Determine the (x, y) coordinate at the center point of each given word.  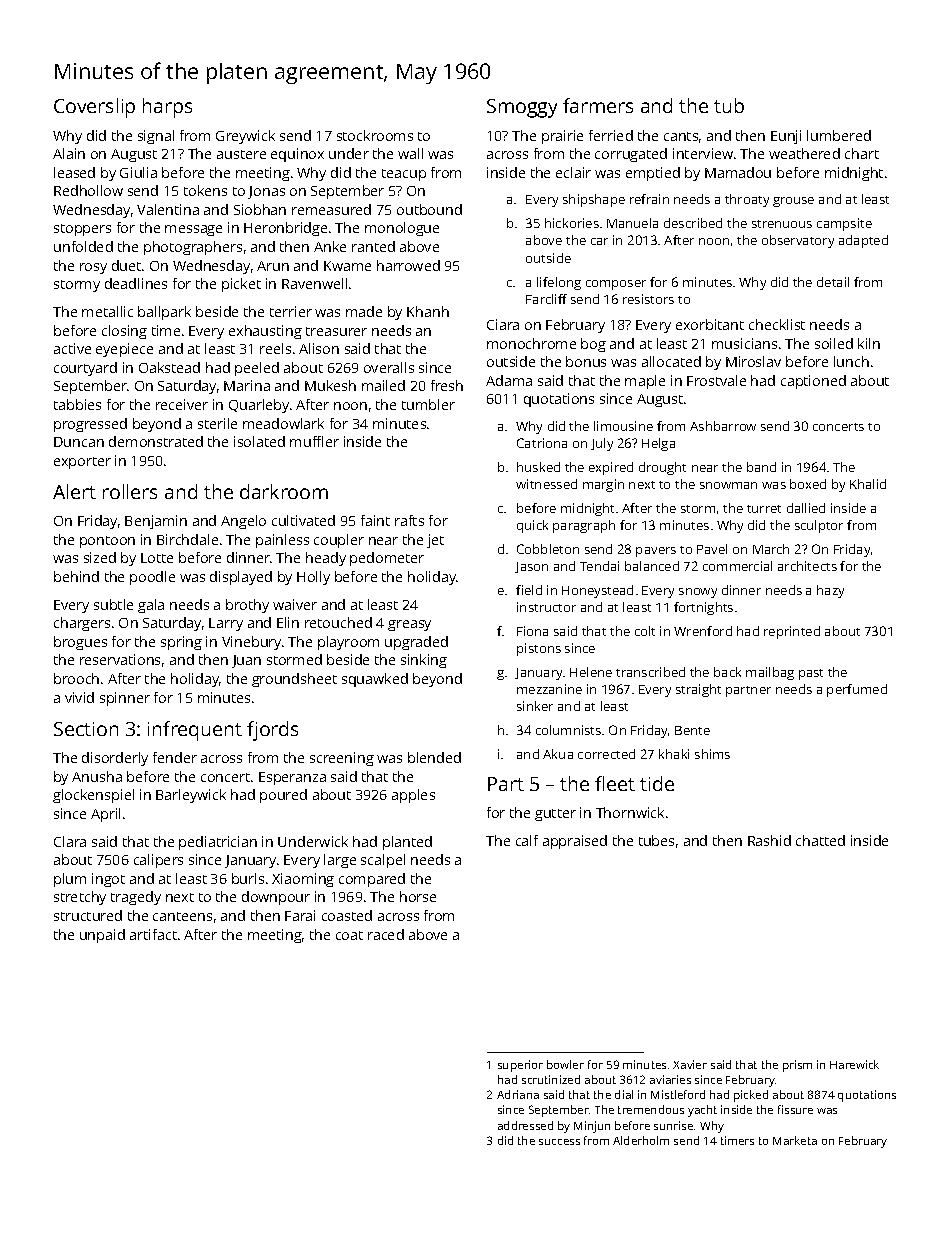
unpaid (102, 936)
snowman (728, 485)
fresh (447, 385)
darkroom (284, 491)
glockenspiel (93, 796)
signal (156, 137)
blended (434, 757)
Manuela (632, 223)
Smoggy (522, 108)
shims (712, 754)
